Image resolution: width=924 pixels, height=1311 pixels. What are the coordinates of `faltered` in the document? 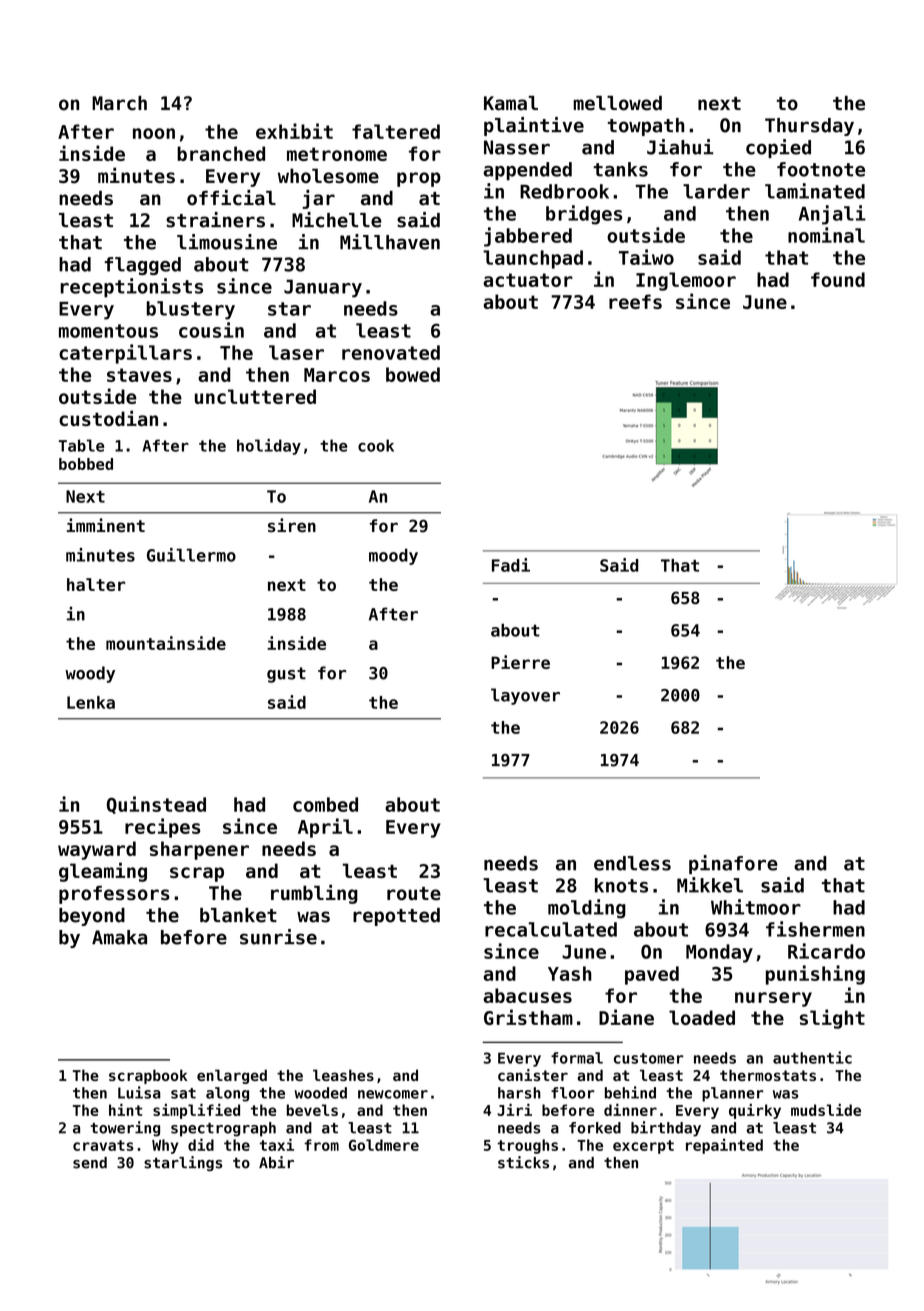 It's located at (396, 131).
